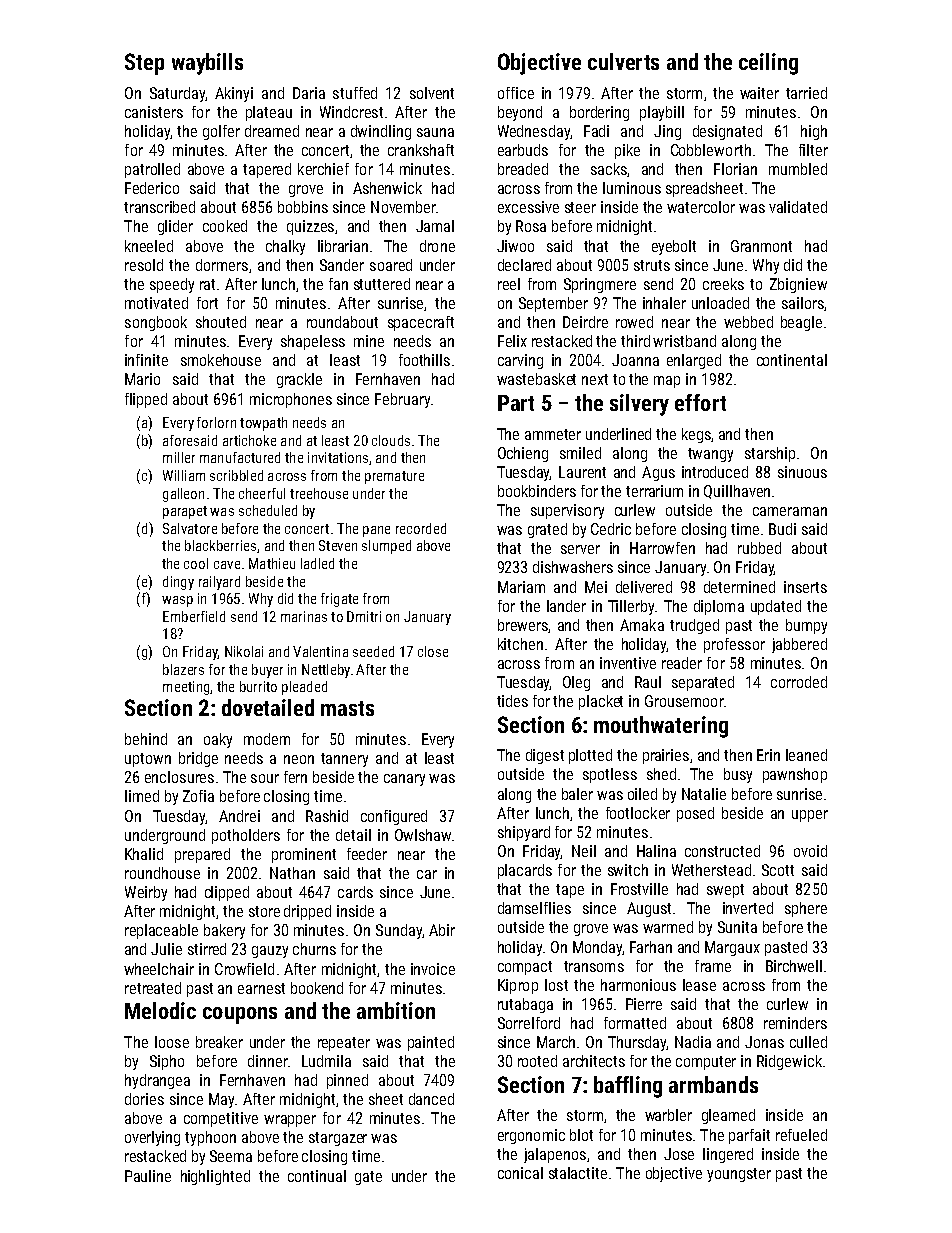 Image resolution: width=952 pixels, height=1233 pixels. I want to click on corroded, so click(799, 682).
